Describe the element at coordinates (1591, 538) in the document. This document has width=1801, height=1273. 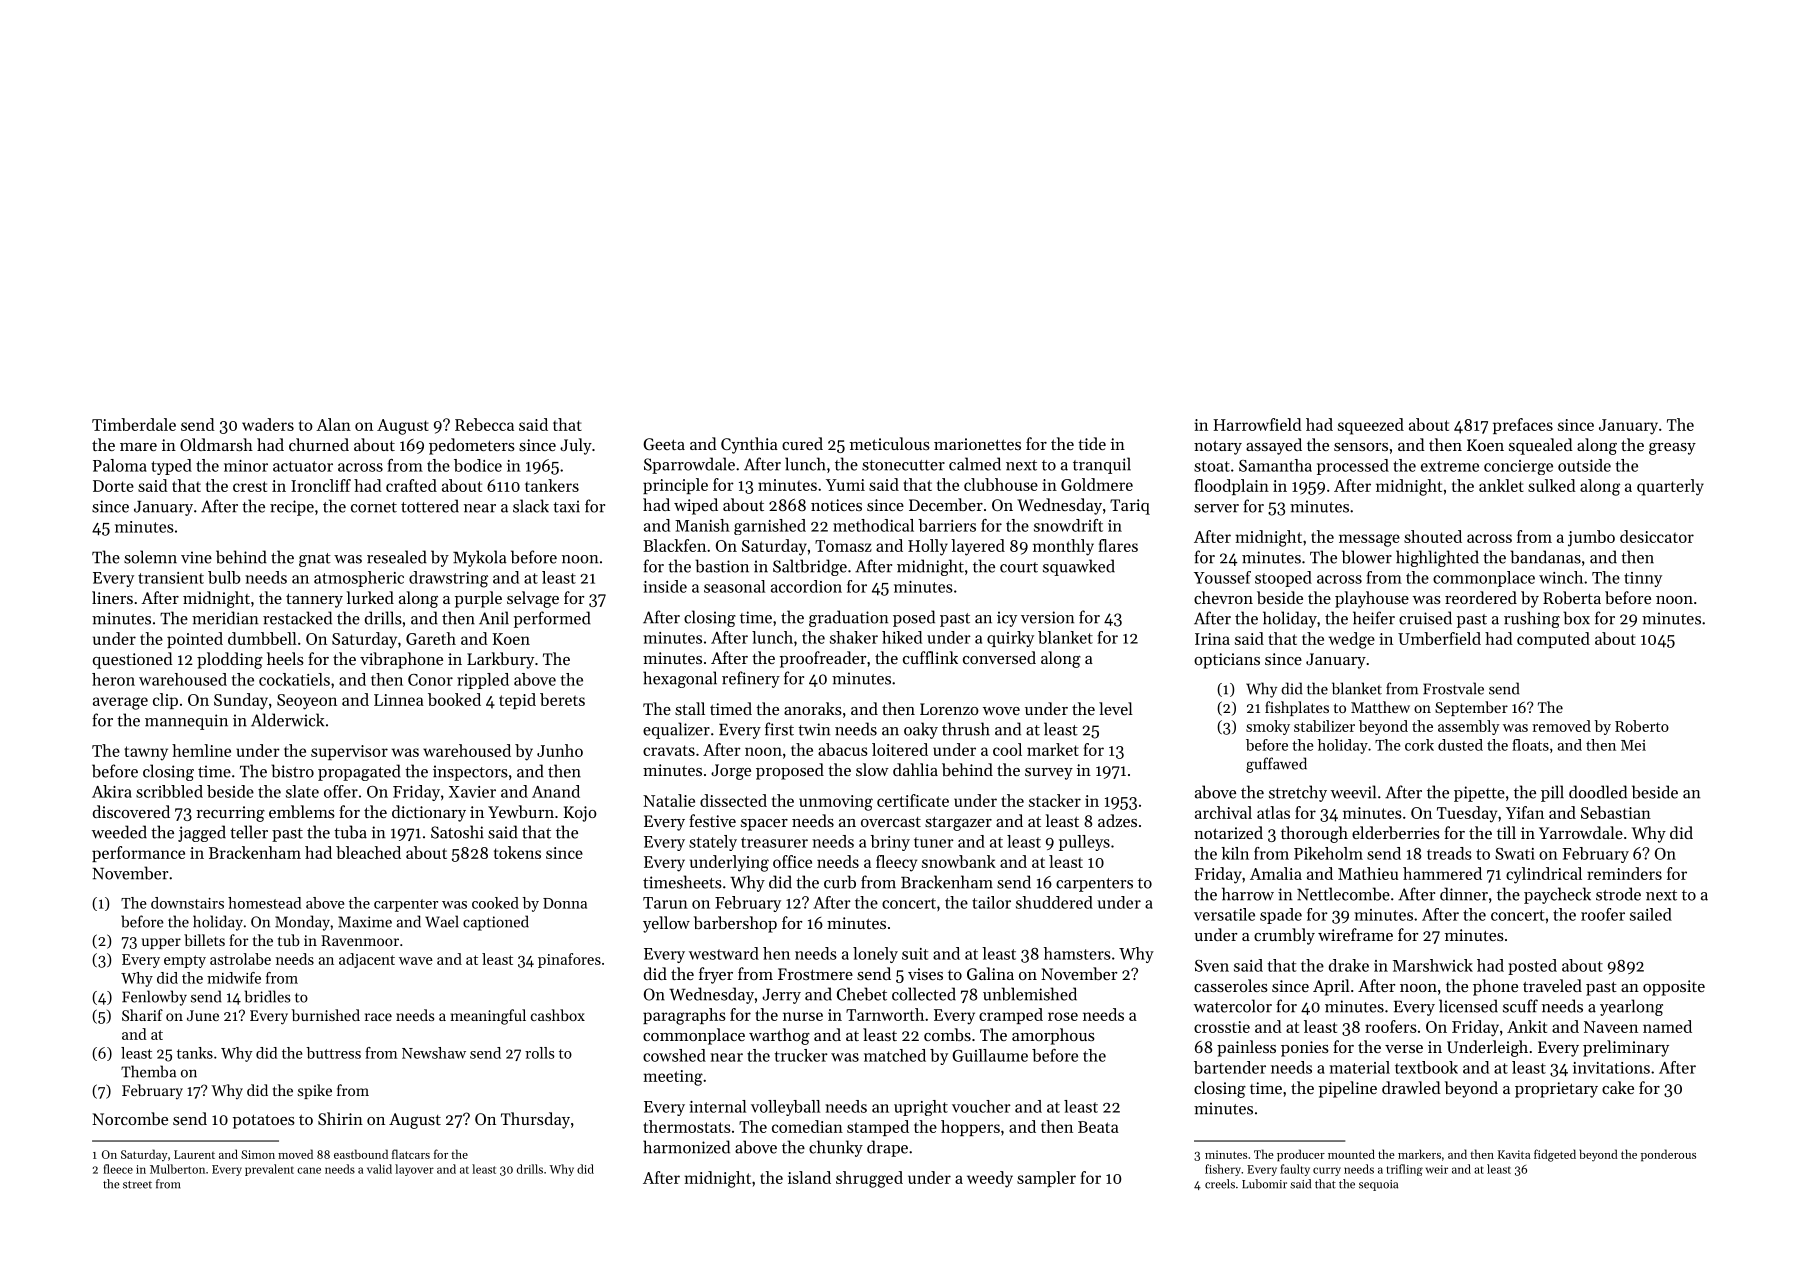
I see `jumbo` at that location.
